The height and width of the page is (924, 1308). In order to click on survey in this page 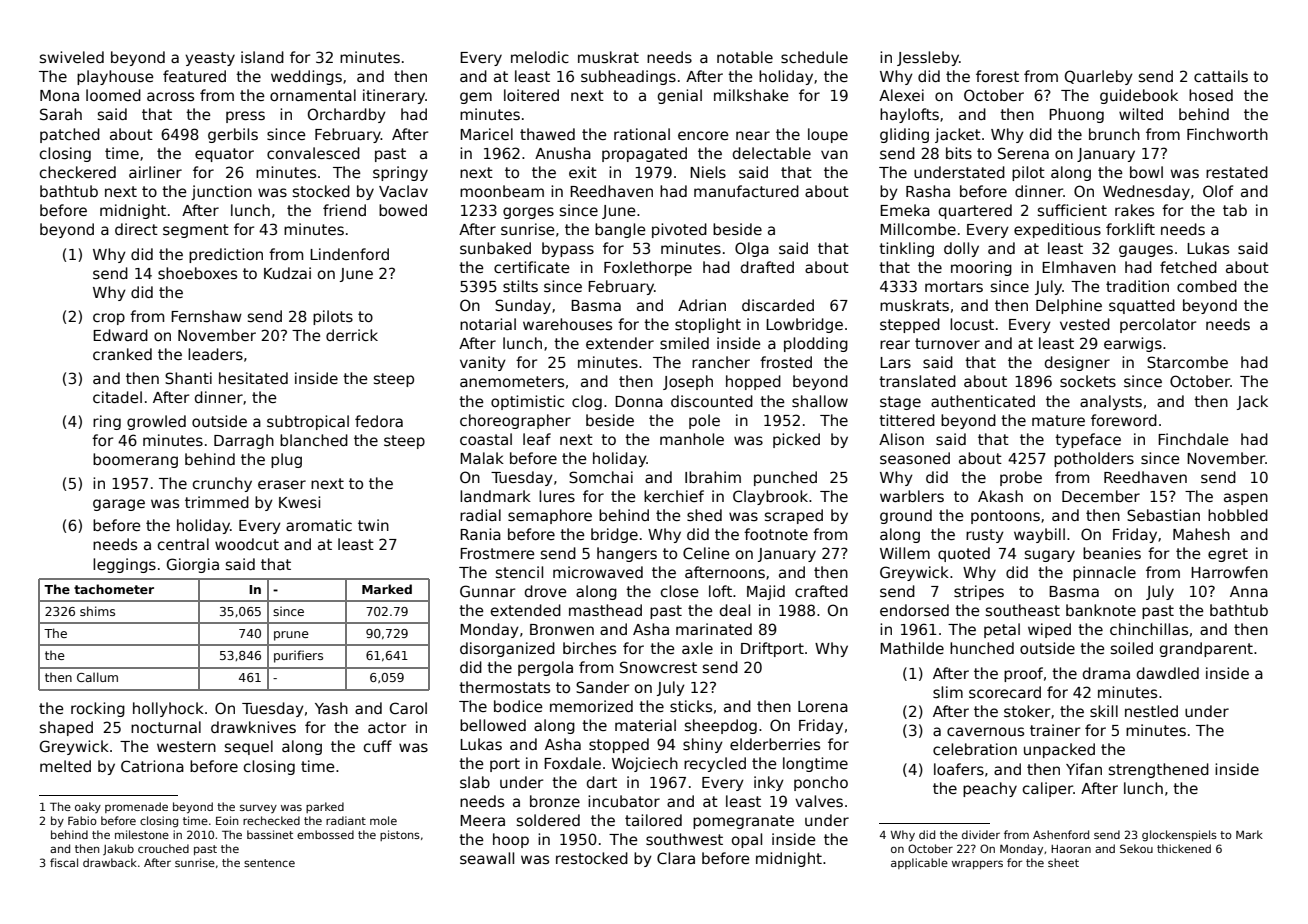, I will do `click(258, 808)`.
